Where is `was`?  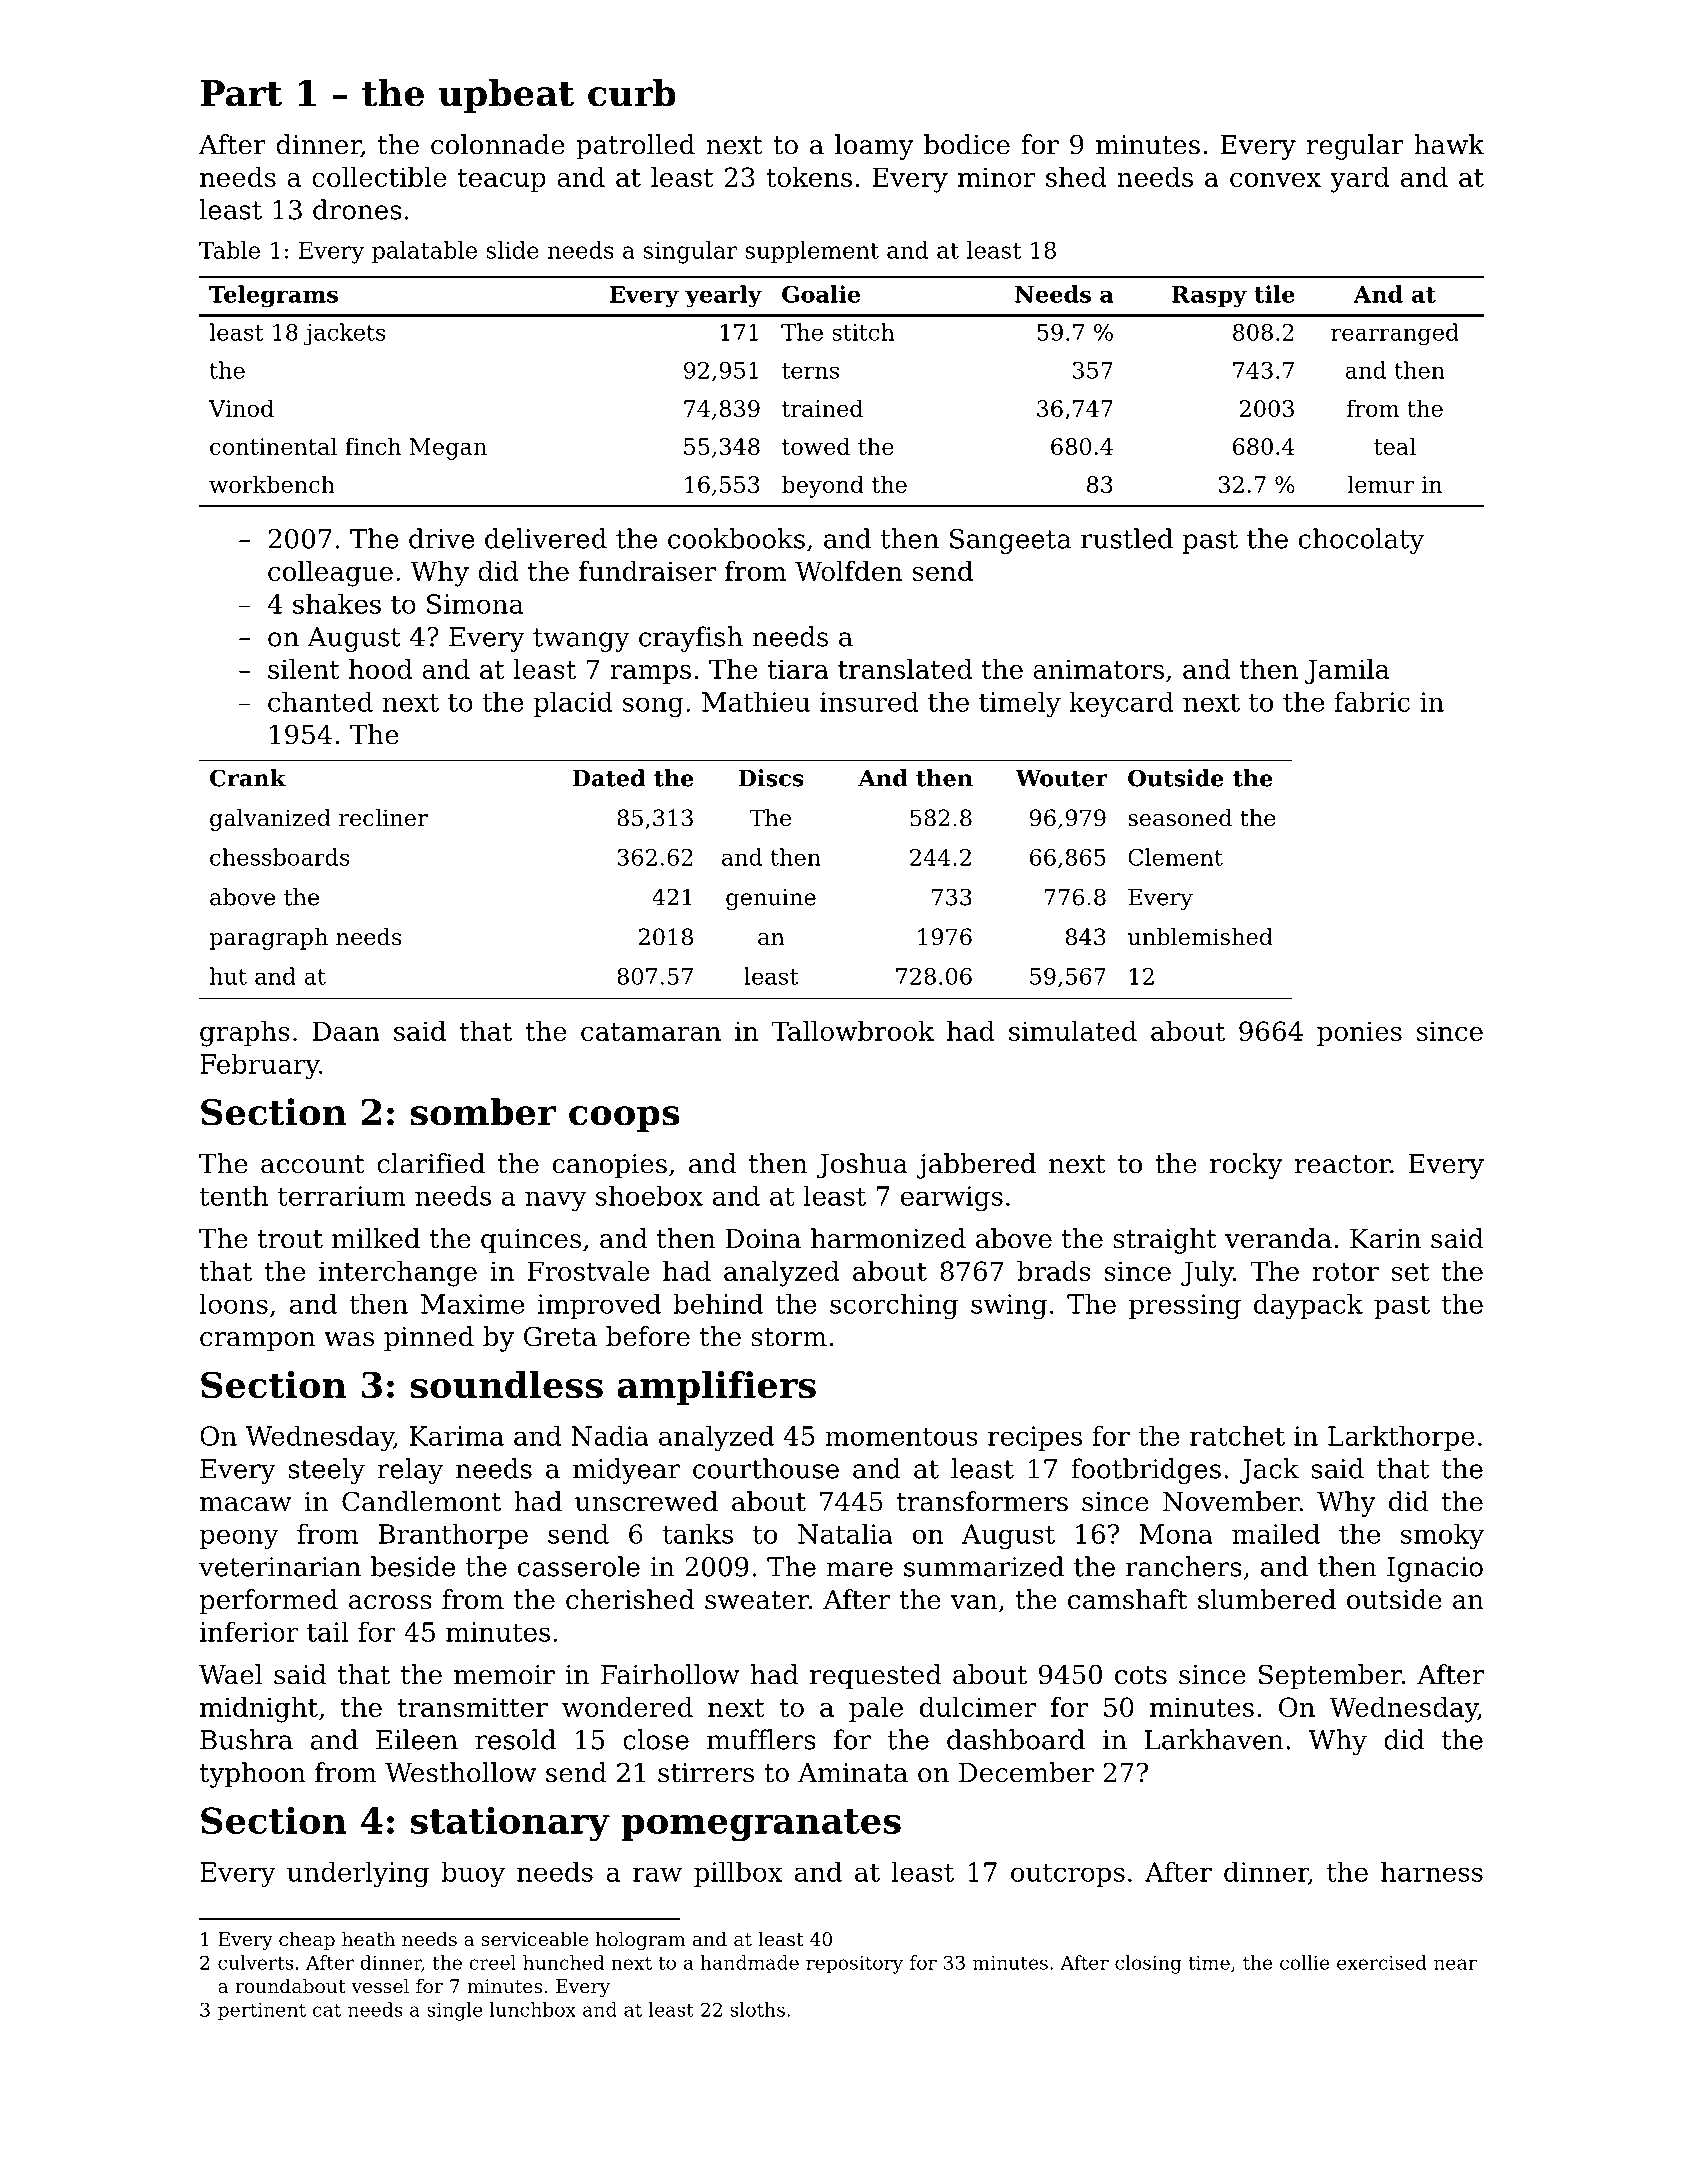 was is located at coordinates (349, 1339).
